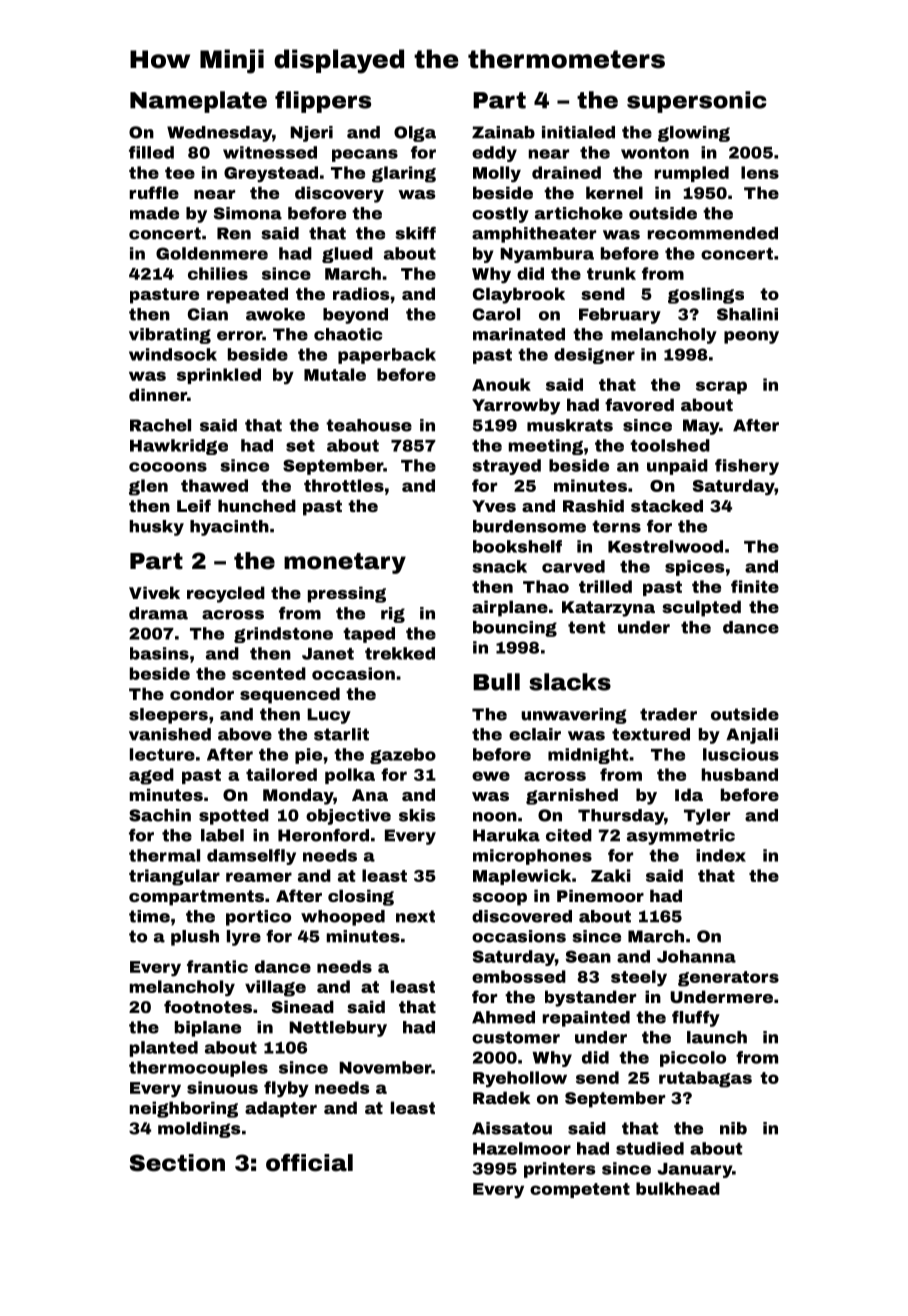 This page has width=908, height=1316. I want to click on moldings, so click(199, 1130).
